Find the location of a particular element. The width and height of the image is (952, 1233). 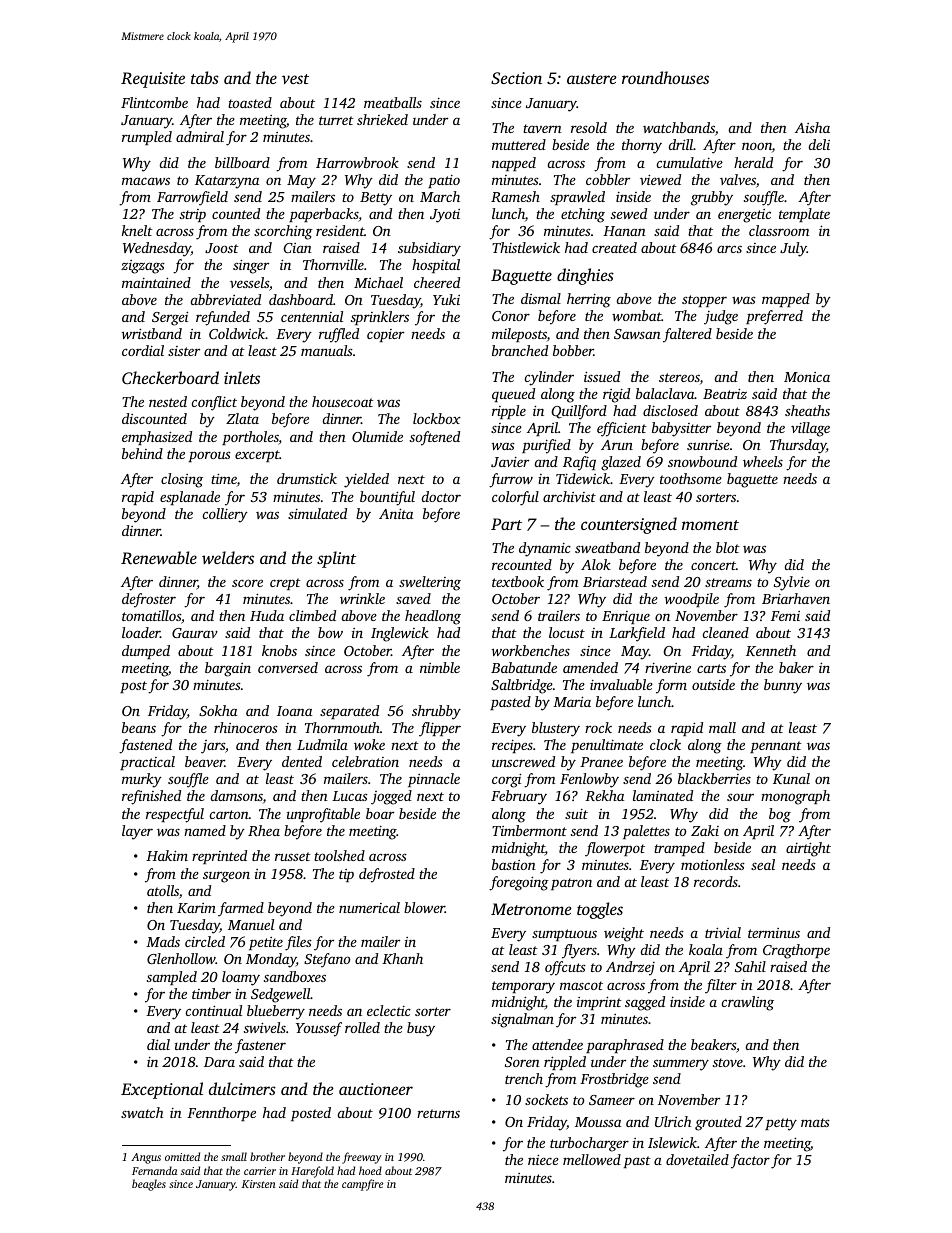

conversed is located at coordinates (288, 667).
